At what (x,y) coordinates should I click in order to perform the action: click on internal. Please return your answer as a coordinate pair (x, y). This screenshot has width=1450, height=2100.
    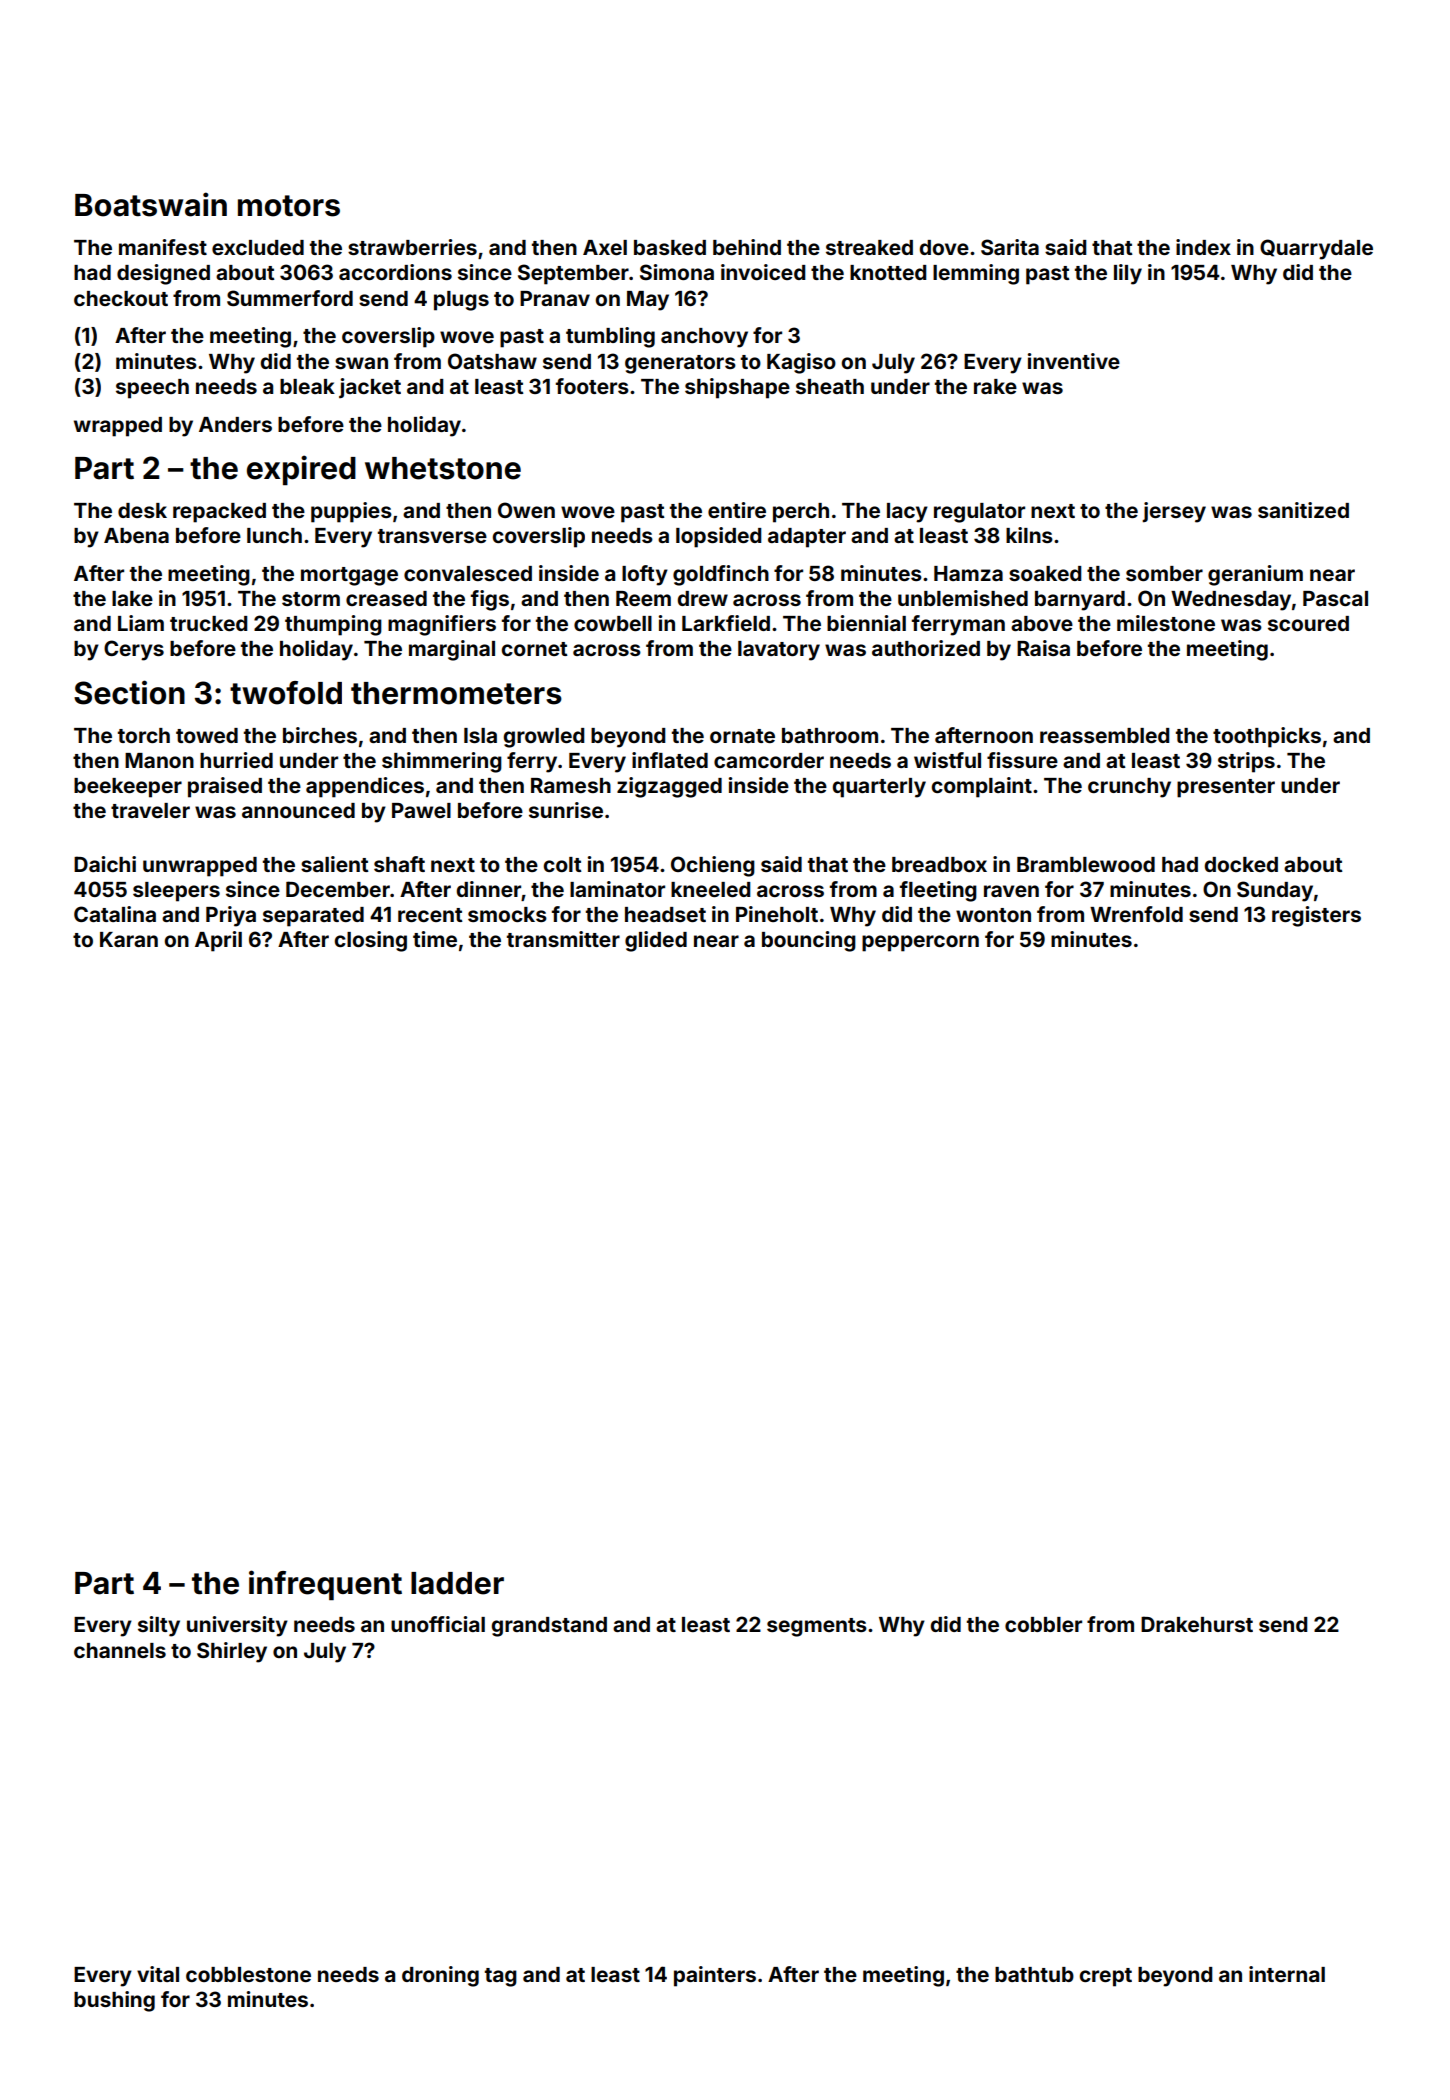
    Looking at the image, I should click on (1287, 1974).
